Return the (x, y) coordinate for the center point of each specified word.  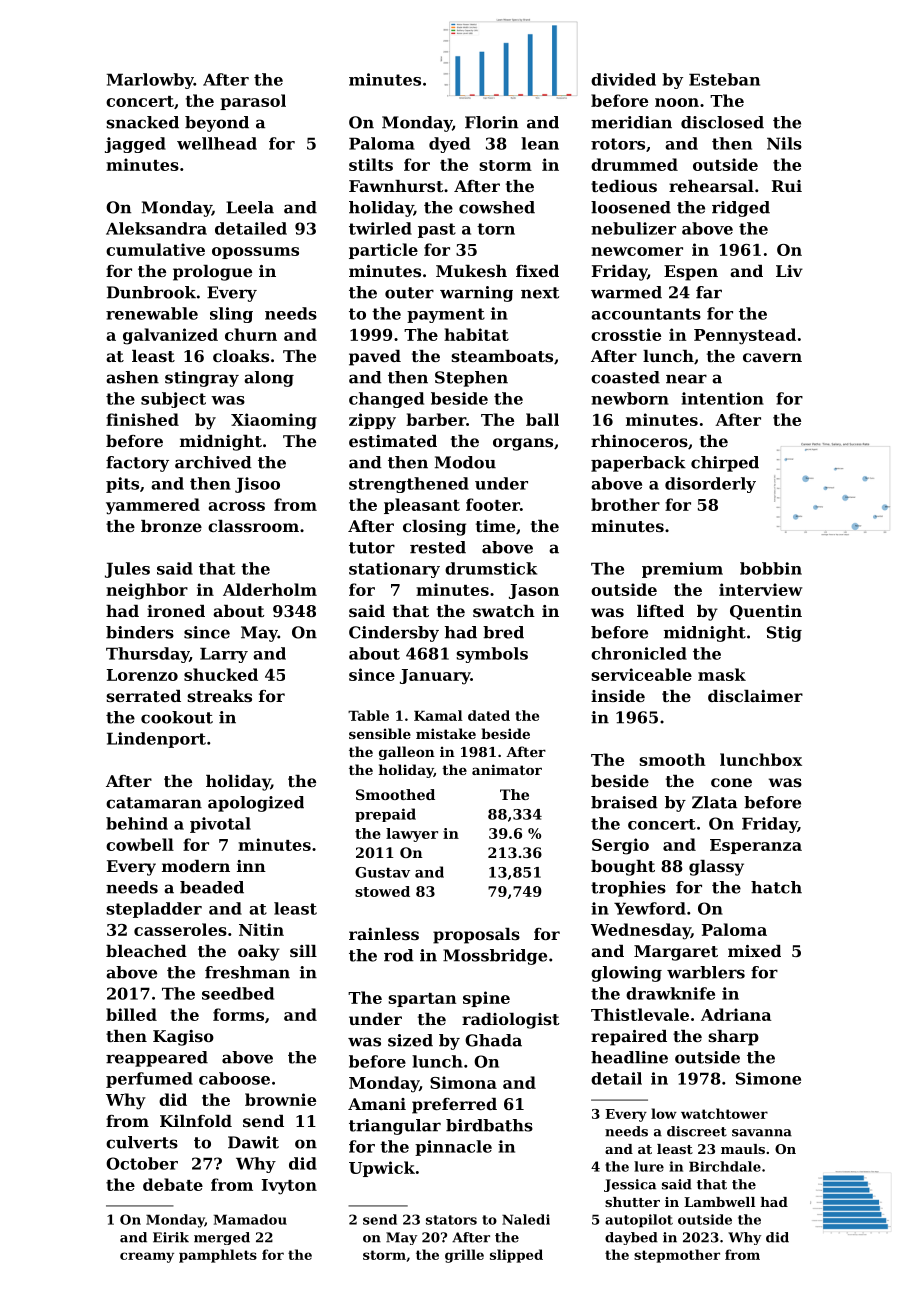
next (540, 293)
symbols (492, 655)
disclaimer (755, 696)
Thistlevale (640, 1014)
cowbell (140, 844)
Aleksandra (156, 228)
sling (231, 315)
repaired (629, 1038)
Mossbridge (495, 957)
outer (409, 293)
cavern (772, 357)
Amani (377, 1104)
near (686, 379)
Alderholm (270, 589)
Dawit (253, 1142)
